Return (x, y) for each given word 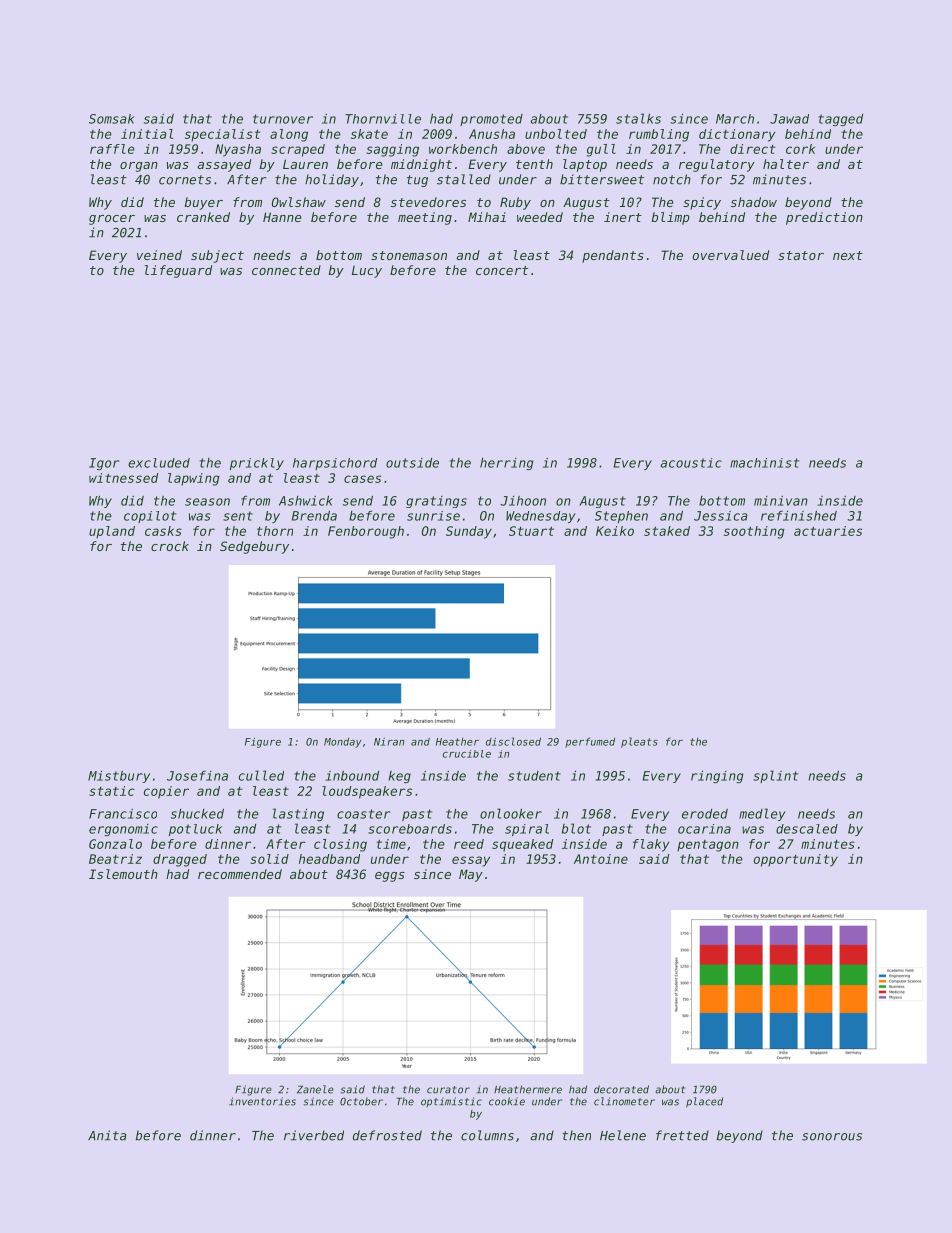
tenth (534, 164)
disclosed (513, 741)
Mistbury (119, 776)
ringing (717, 776)
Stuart (531, 531)
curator (448, 1090)
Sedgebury (254, 547)
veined (159, 255)
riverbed (314, 1135)
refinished (799, 515)
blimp (670, 218)
